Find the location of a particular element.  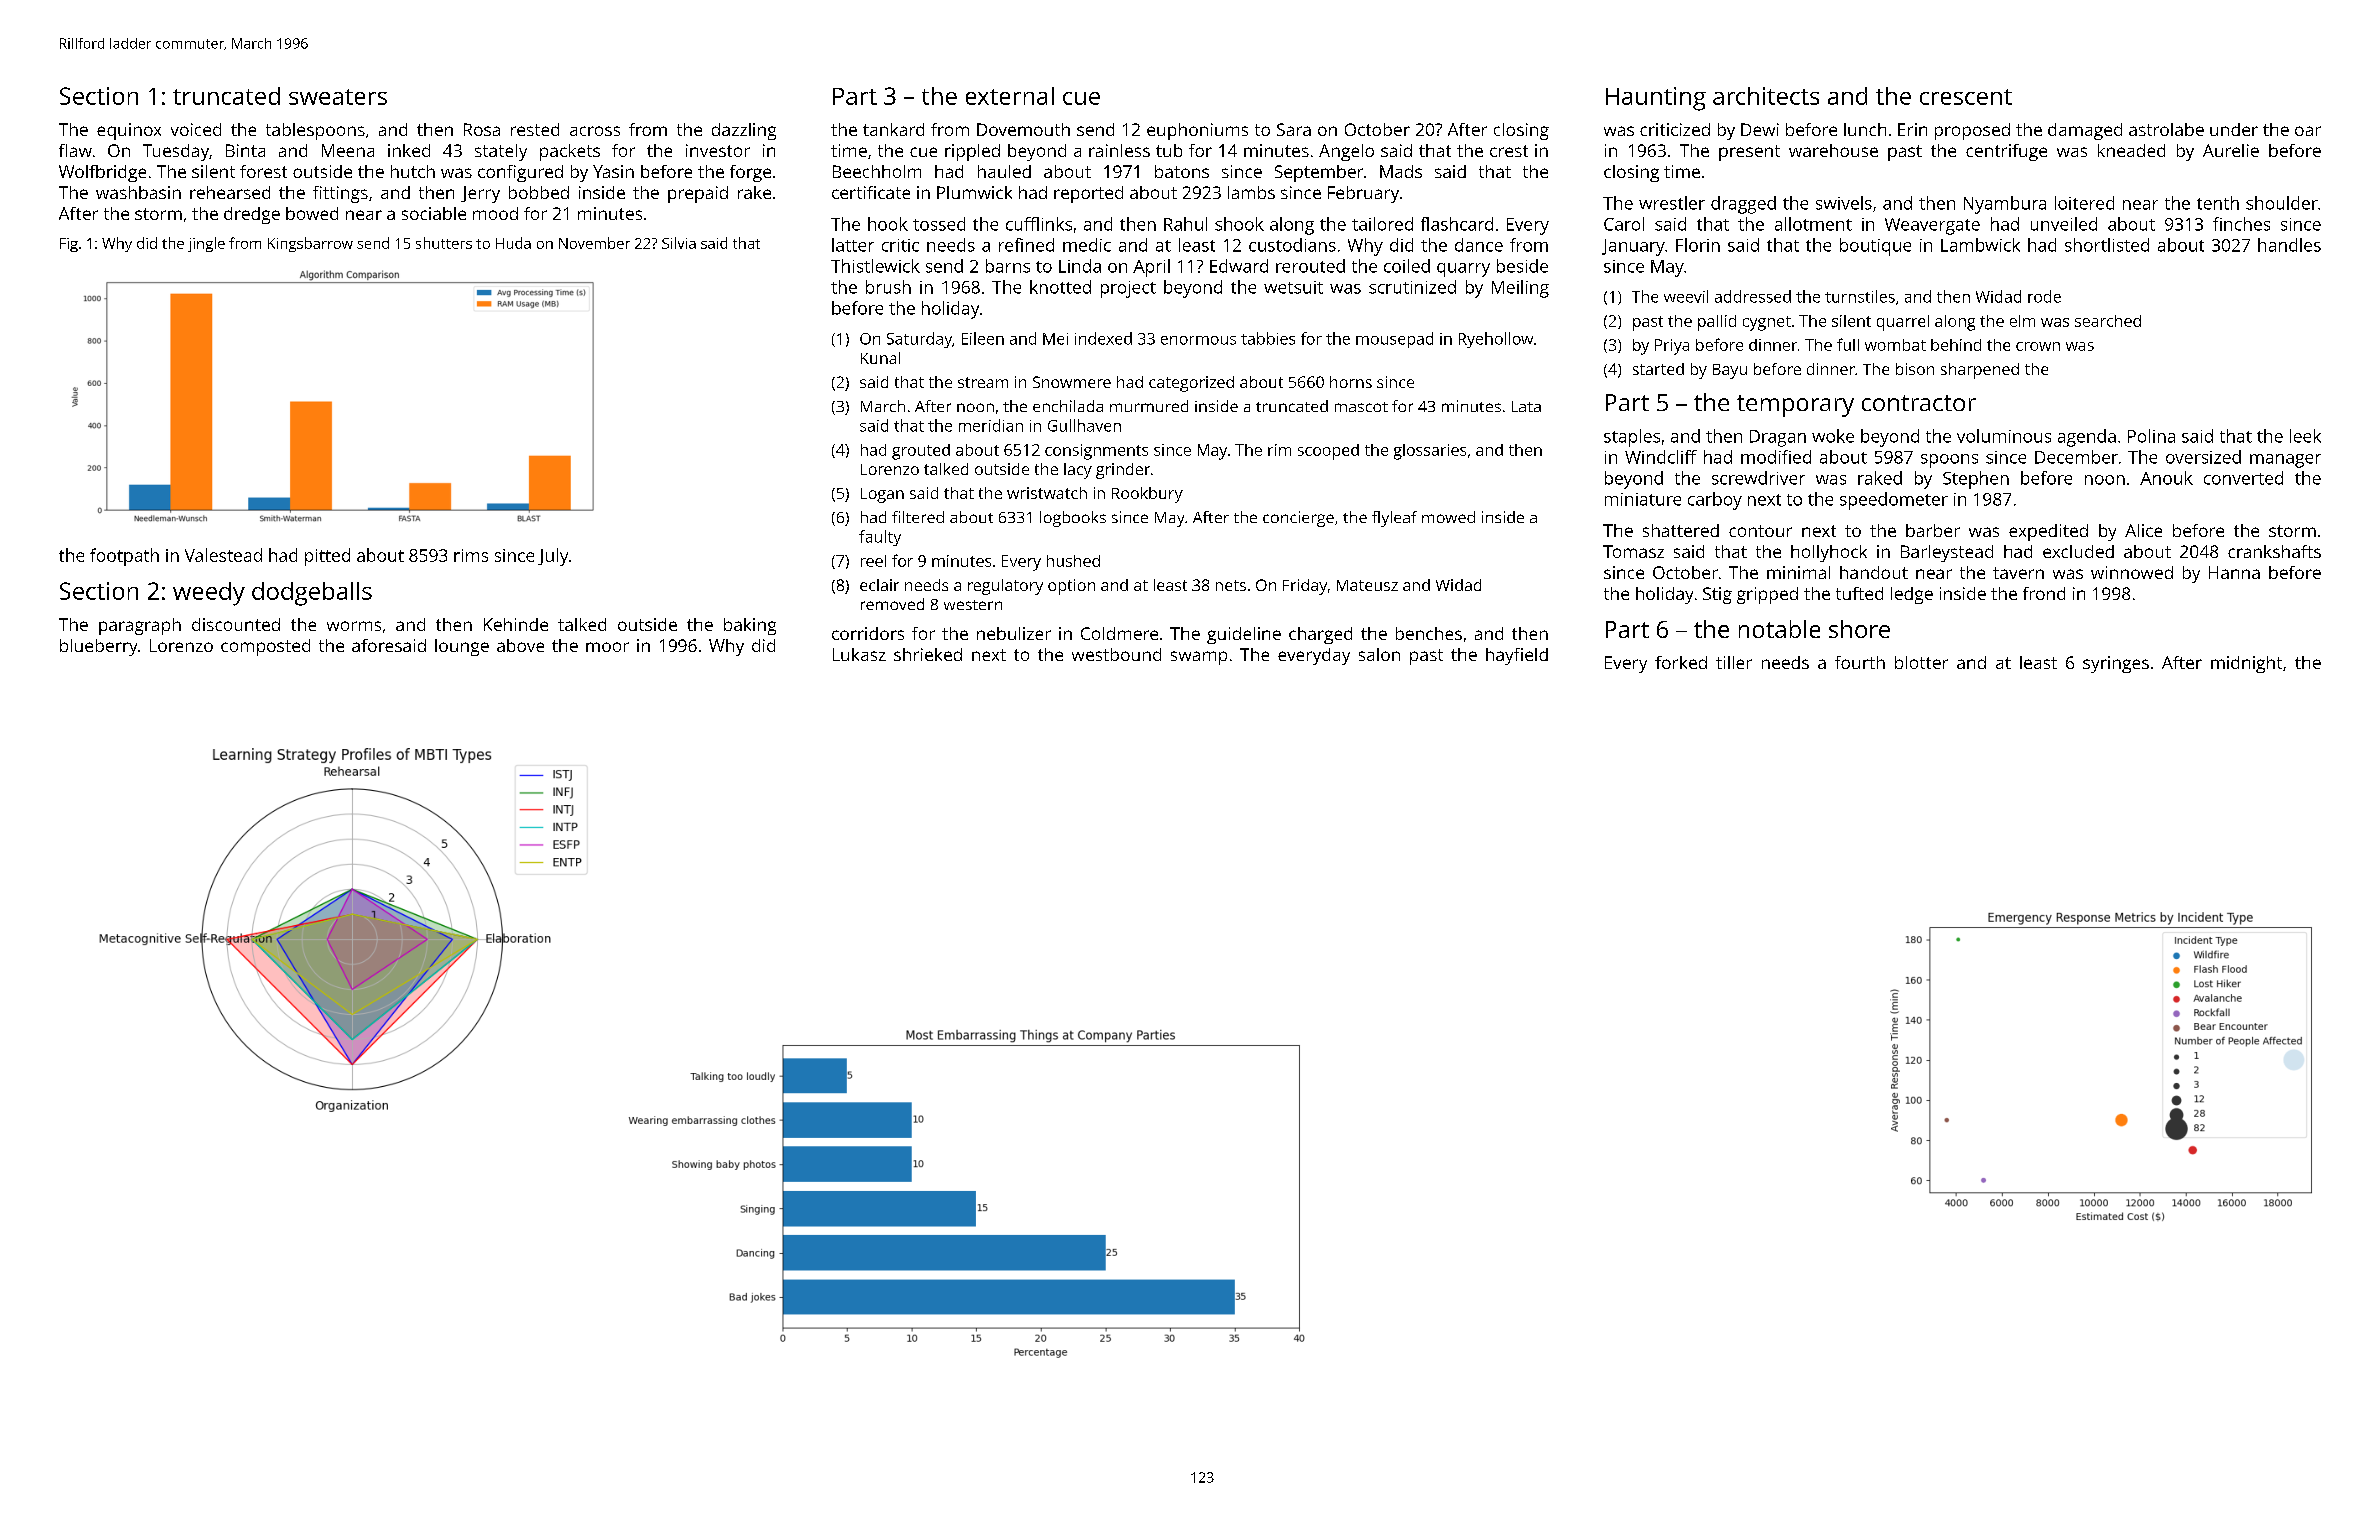

faulty is located at coordinates (880, 538).
